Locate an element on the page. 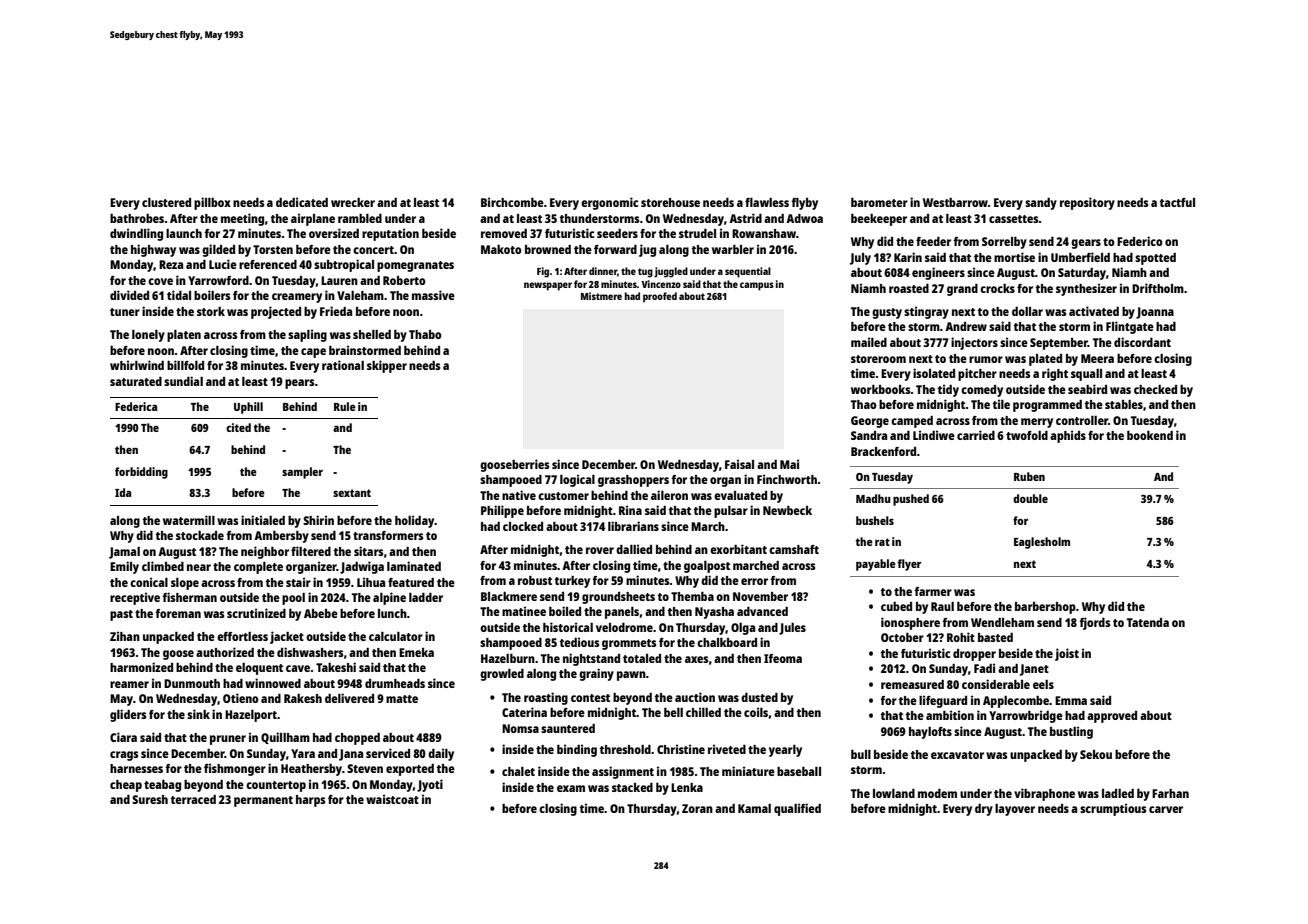 This image has height=924, width=1308. goalpost is located at coordinates (707, 567).
